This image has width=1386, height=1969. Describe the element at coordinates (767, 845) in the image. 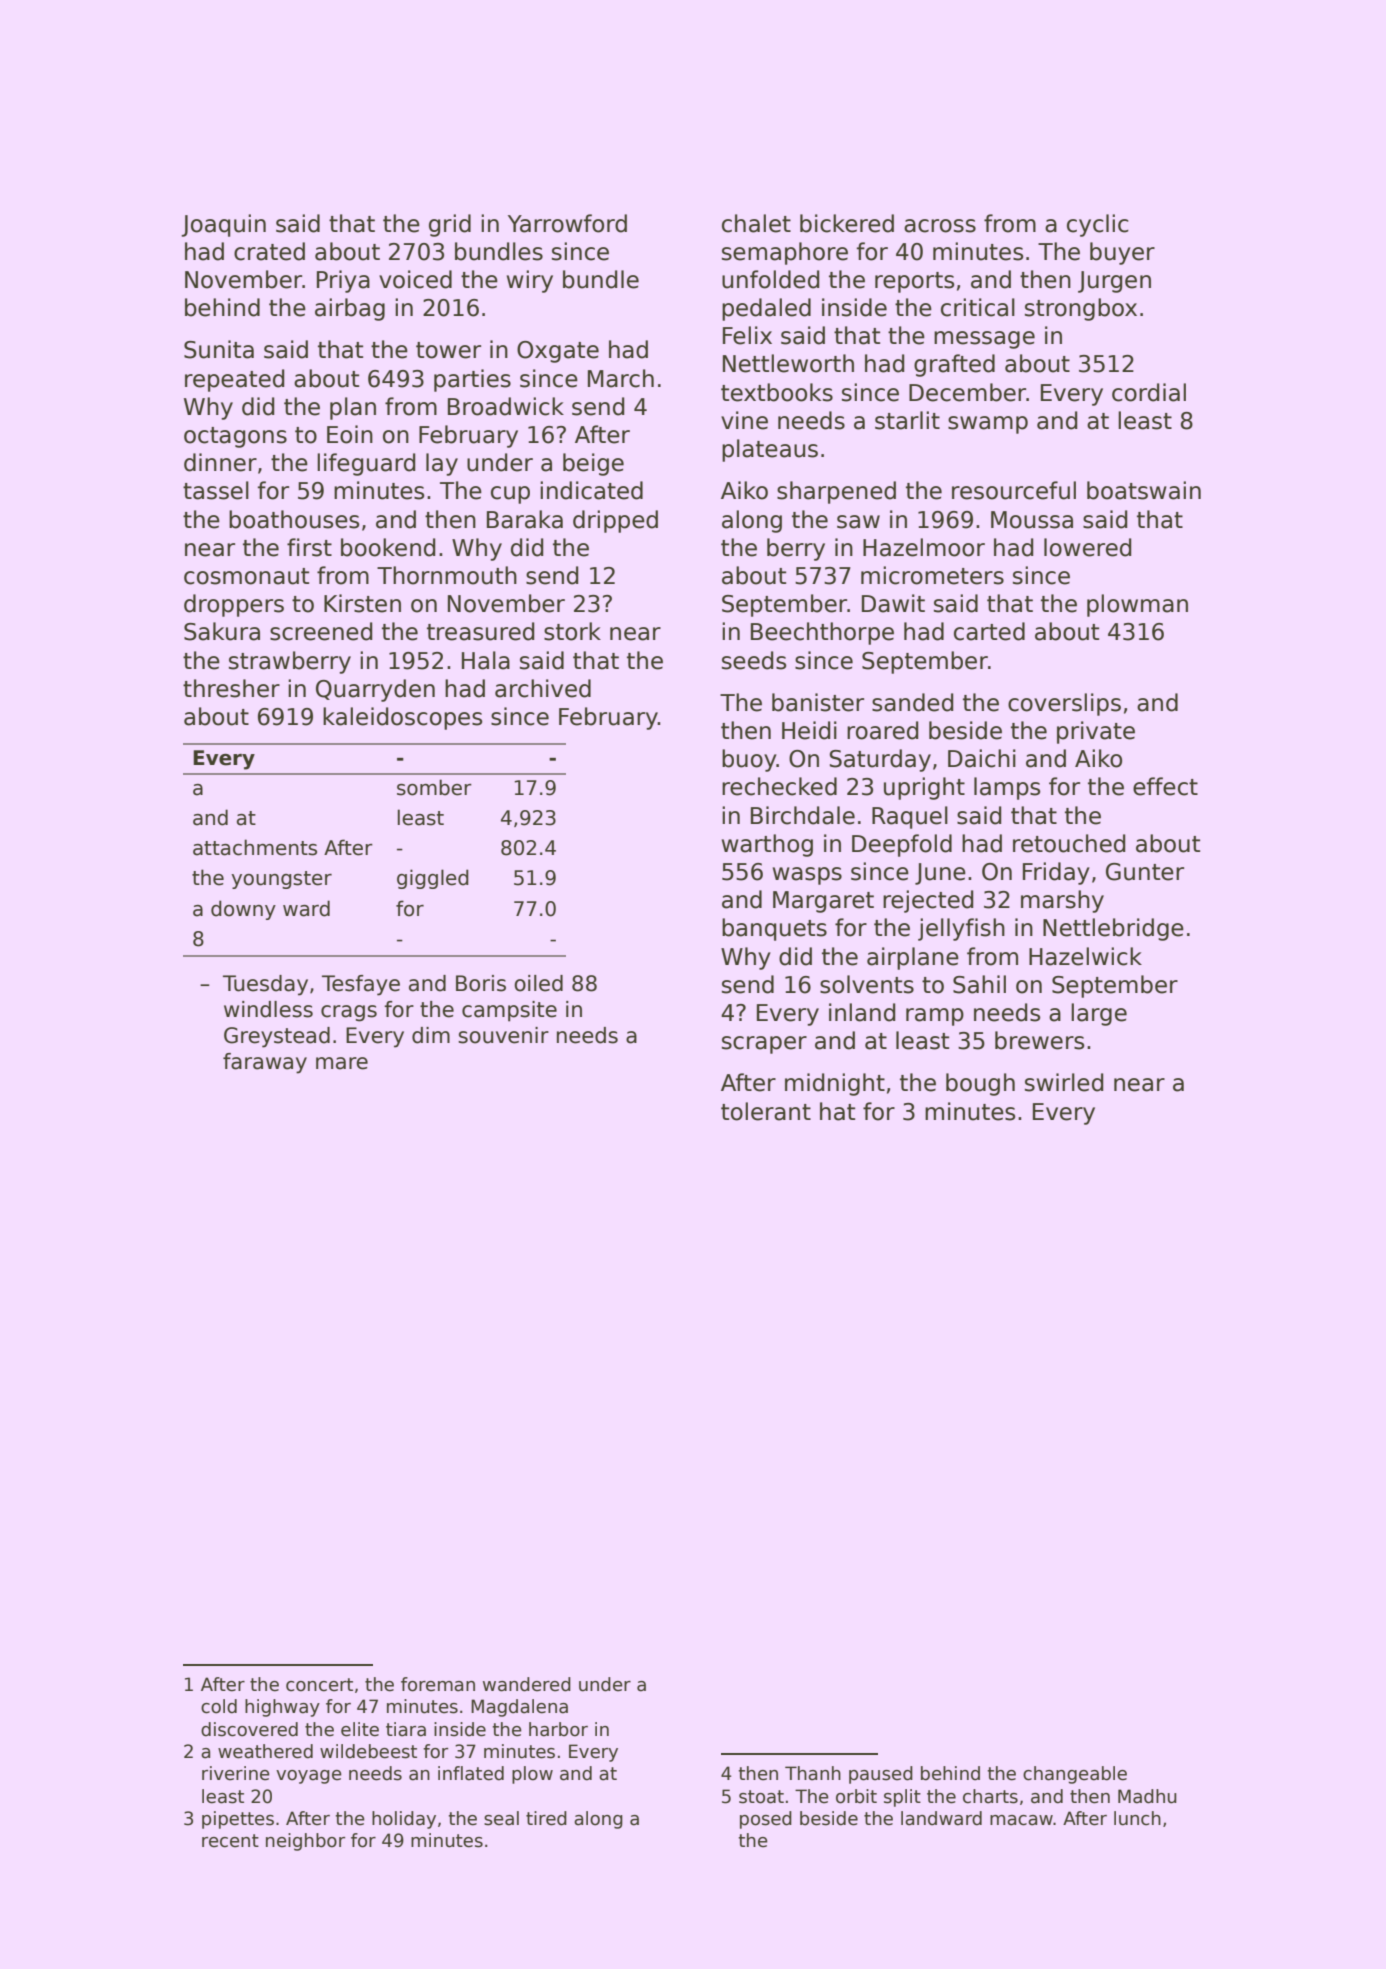

I see `warthog` at that location.
